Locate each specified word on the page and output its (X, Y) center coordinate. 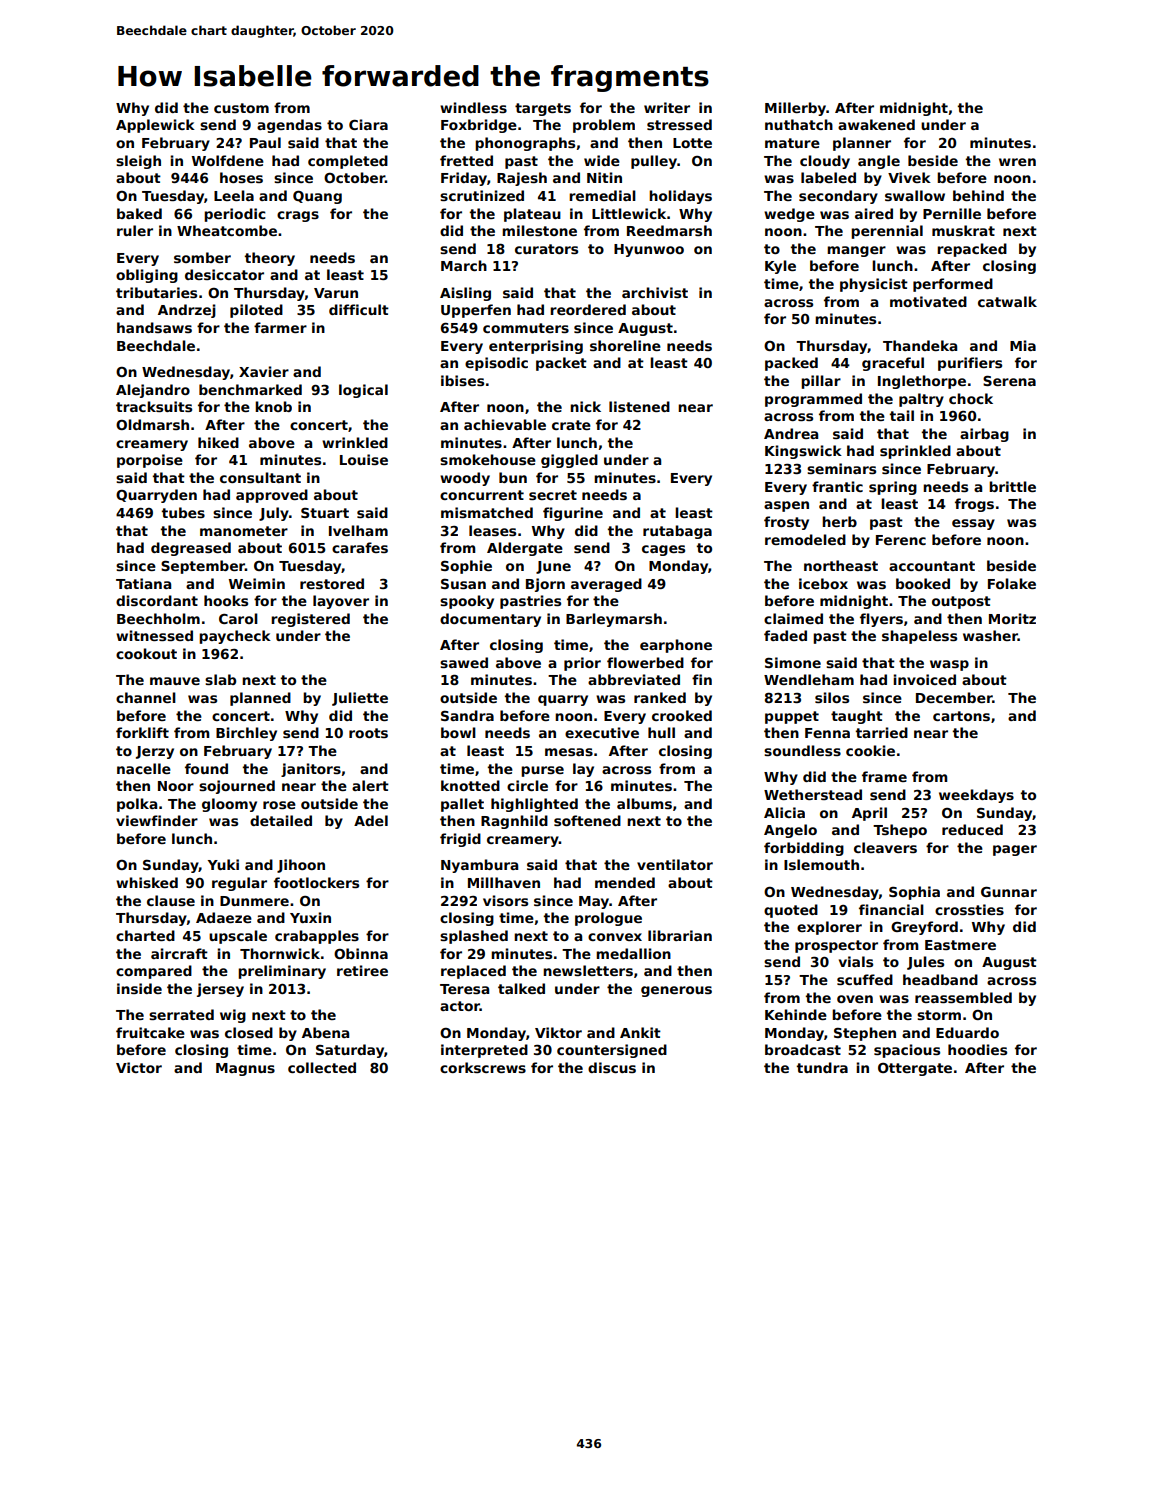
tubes (183, 512)
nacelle (144, 768)
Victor (139, 1067)
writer (667, 107)
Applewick (155, 126)
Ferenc (901, 540)
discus (612, 1067)
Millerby (795, 109)
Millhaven (504, 882)
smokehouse (488, 459)
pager (1015, 850)
